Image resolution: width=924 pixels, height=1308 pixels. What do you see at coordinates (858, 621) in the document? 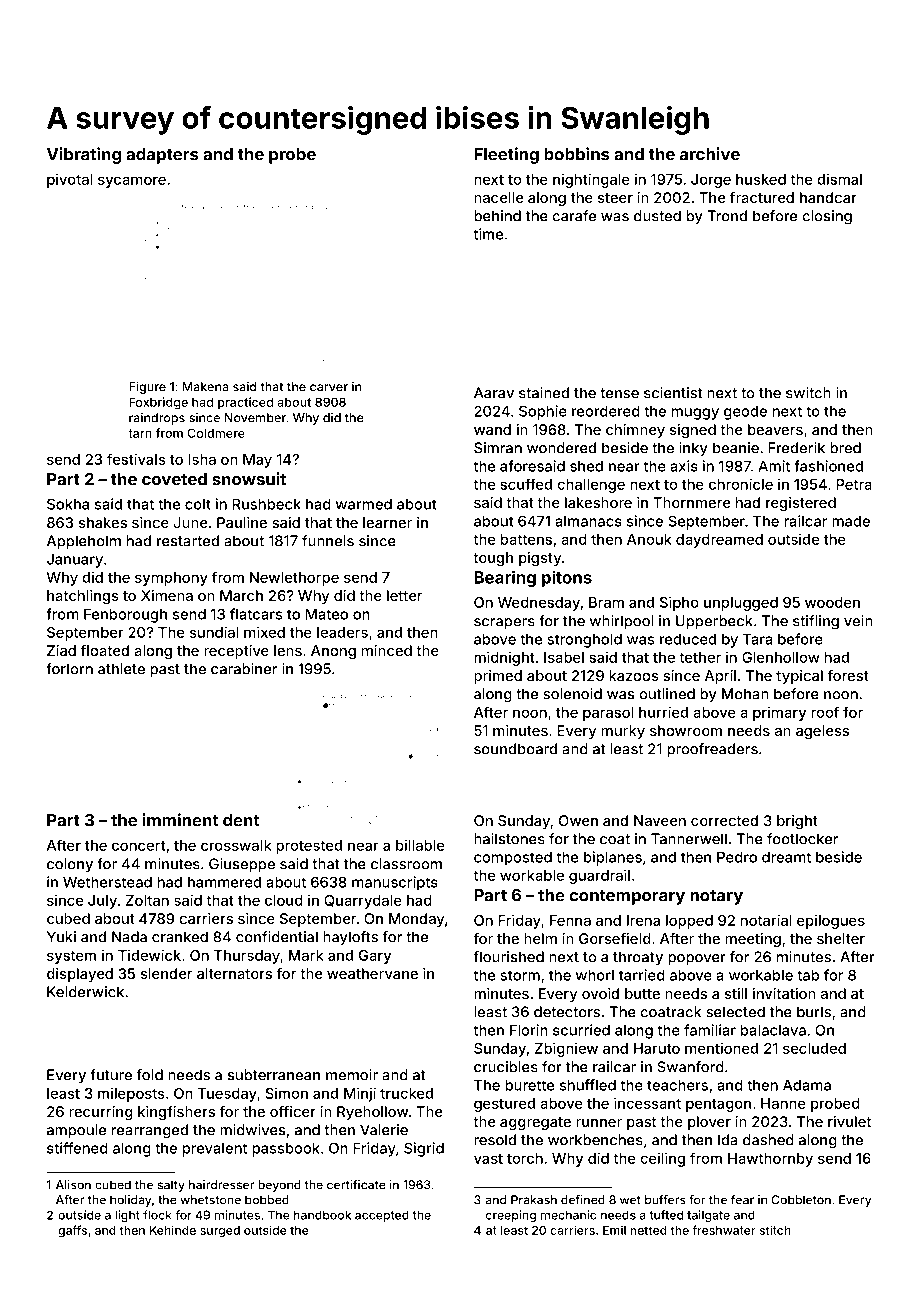
I see `vein` at bounding box center [858, 621].
